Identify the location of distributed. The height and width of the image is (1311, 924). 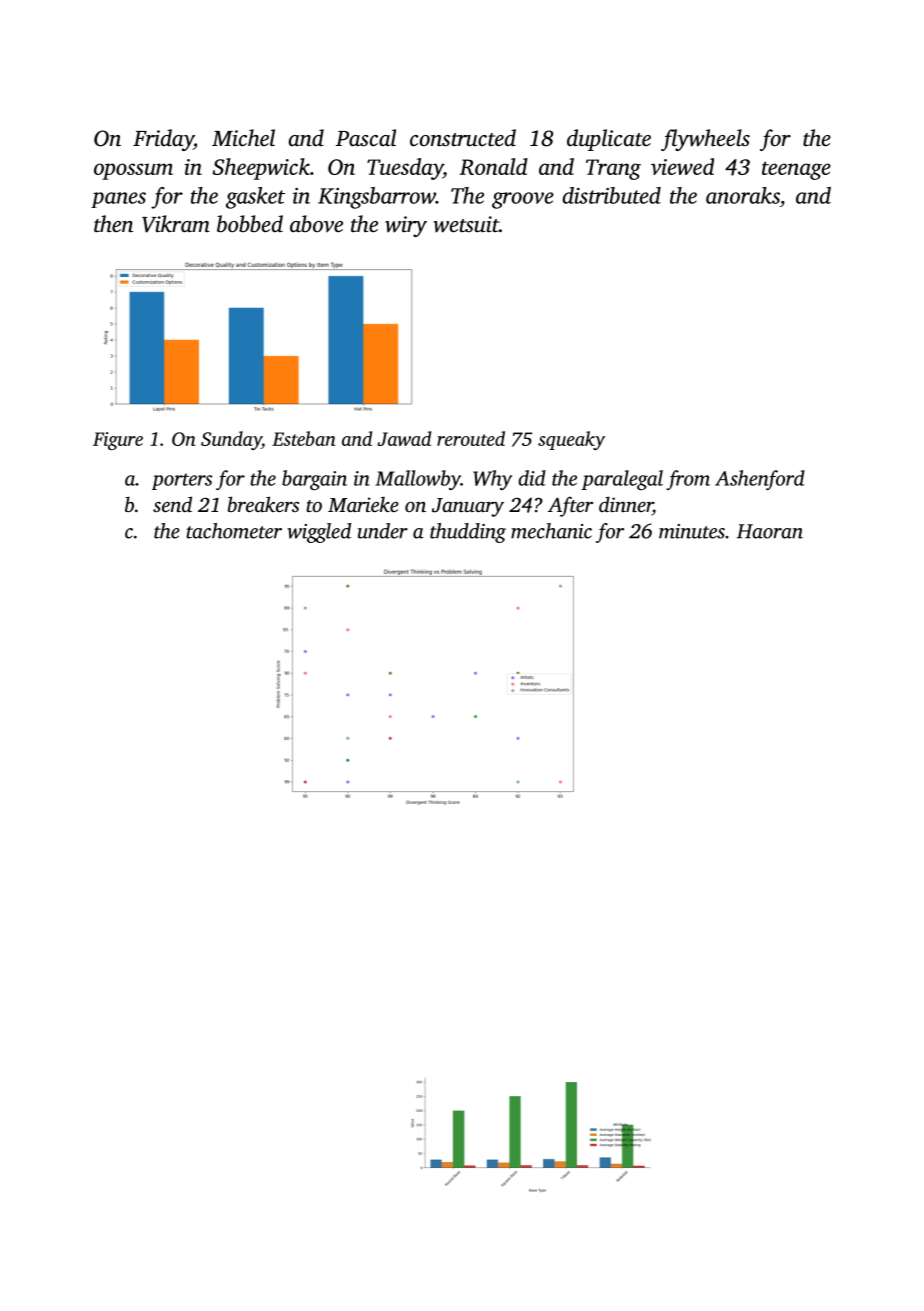
(612, 195).
